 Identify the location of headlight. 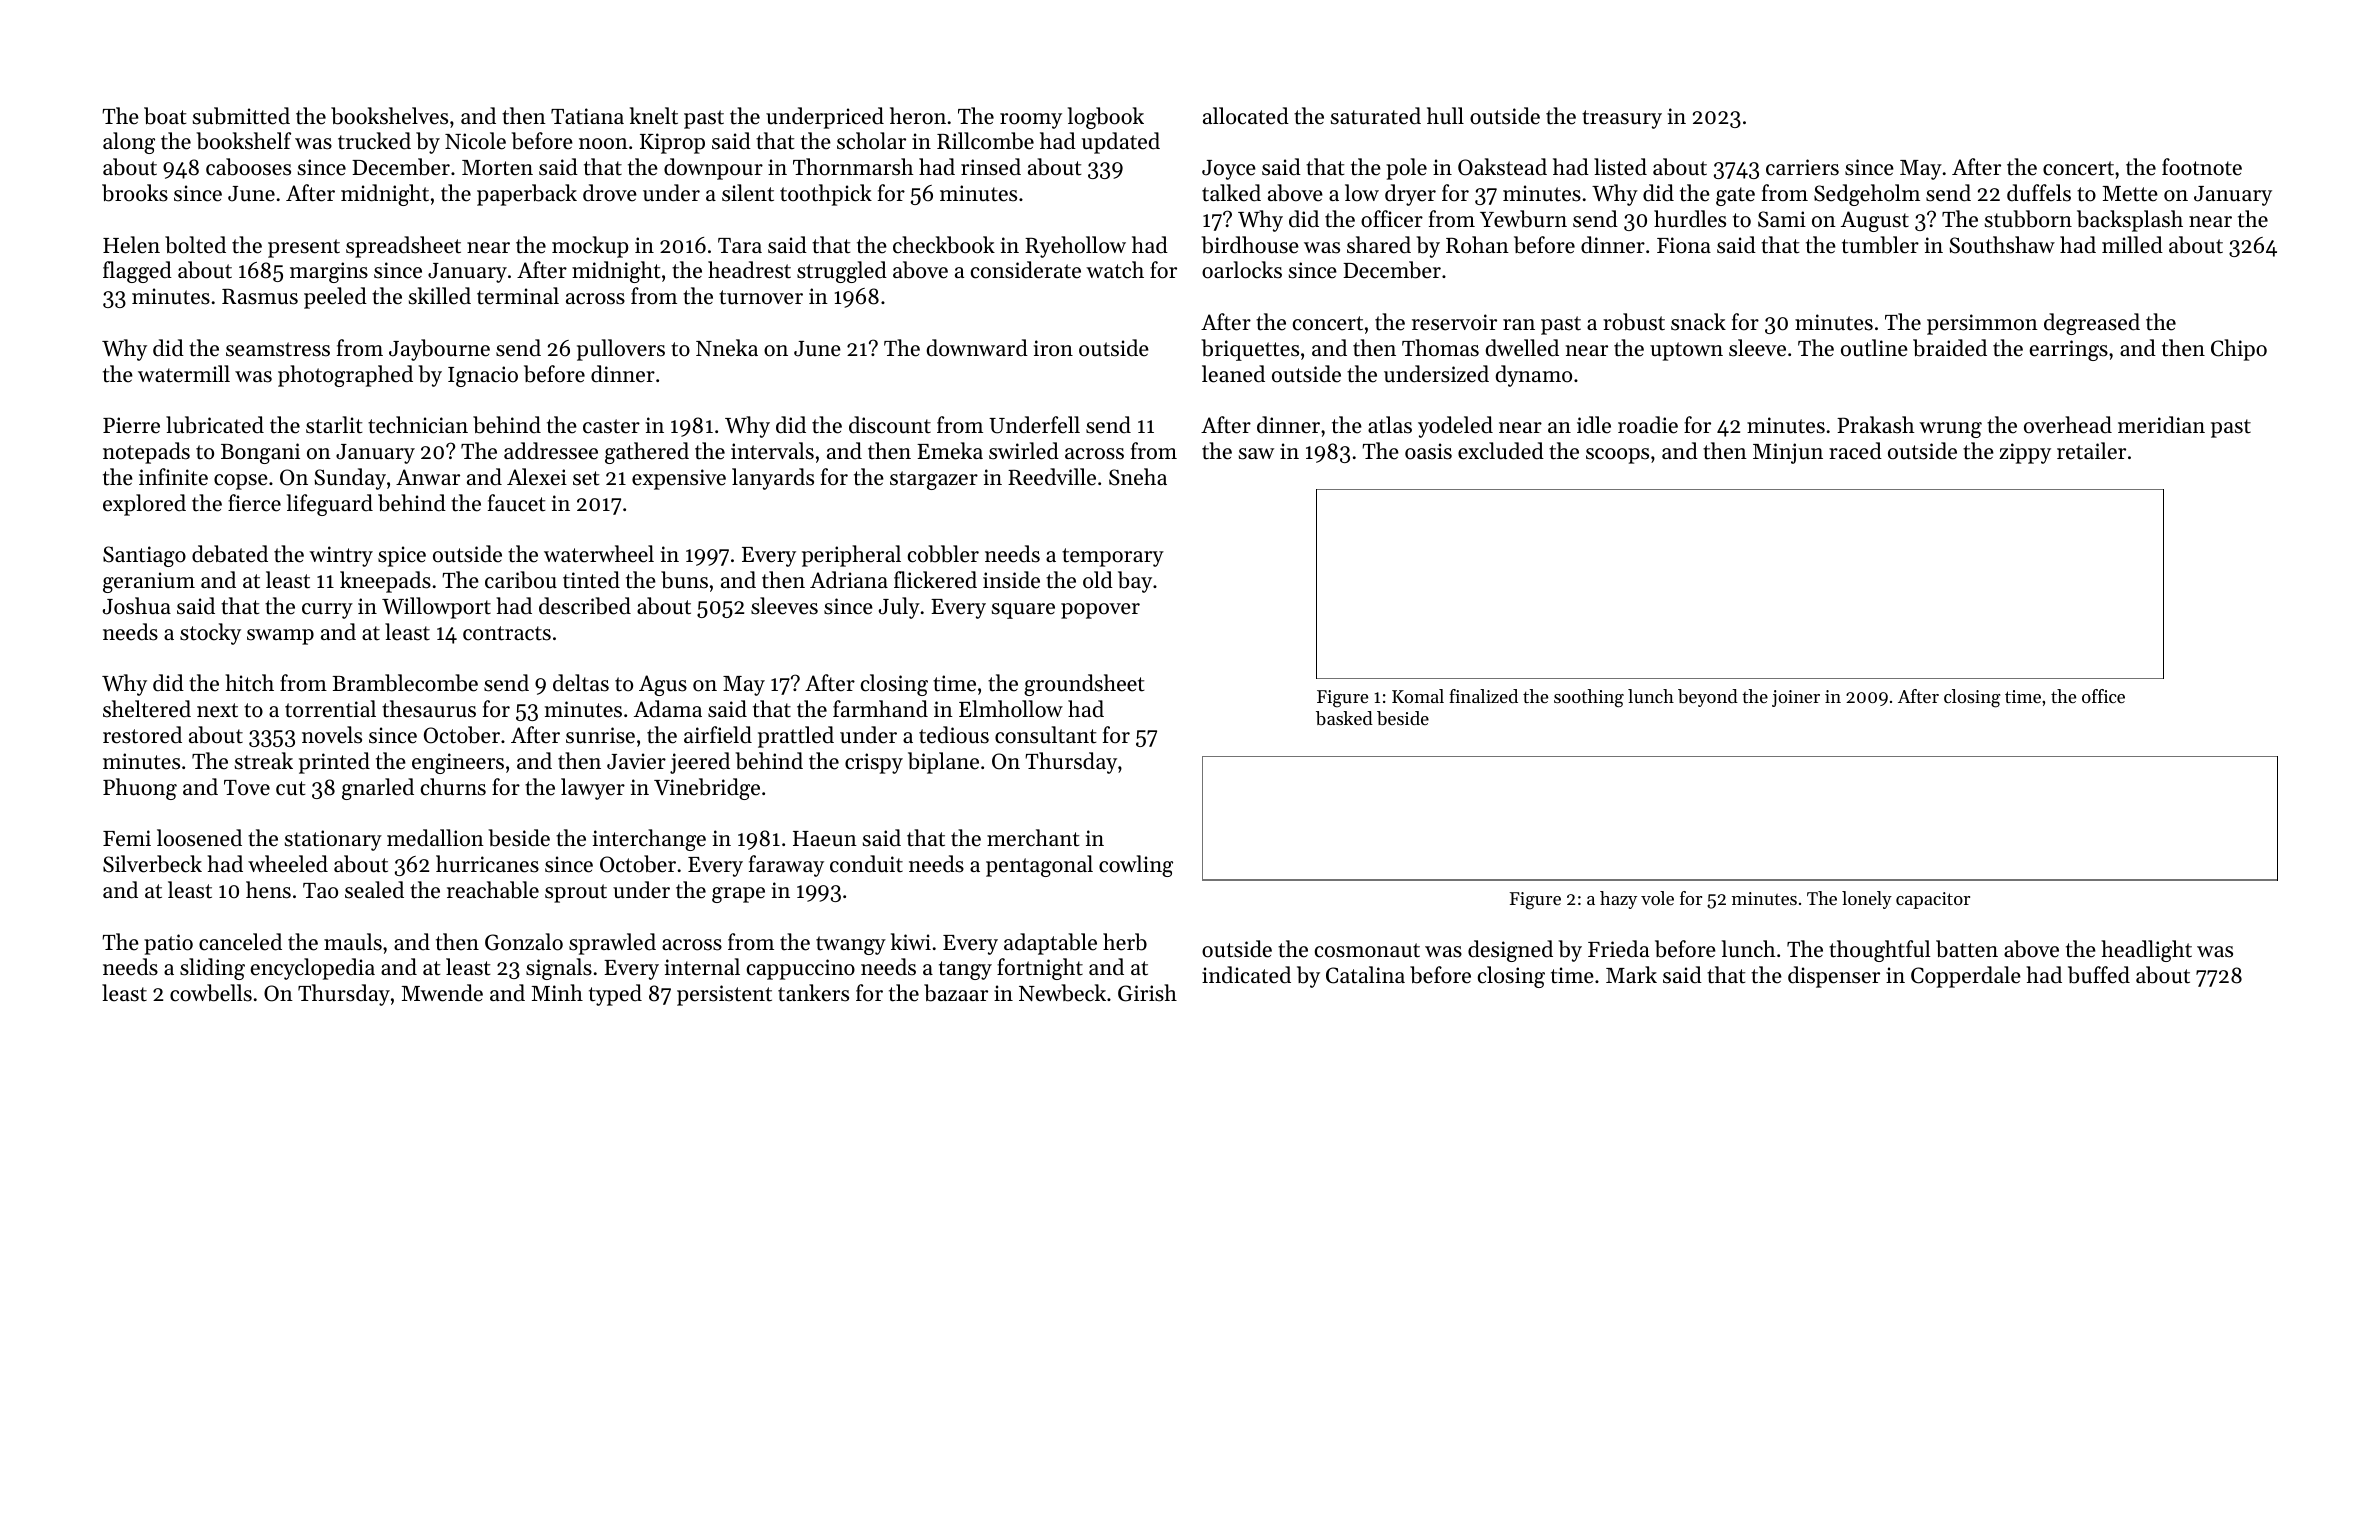
(2146, 951).
